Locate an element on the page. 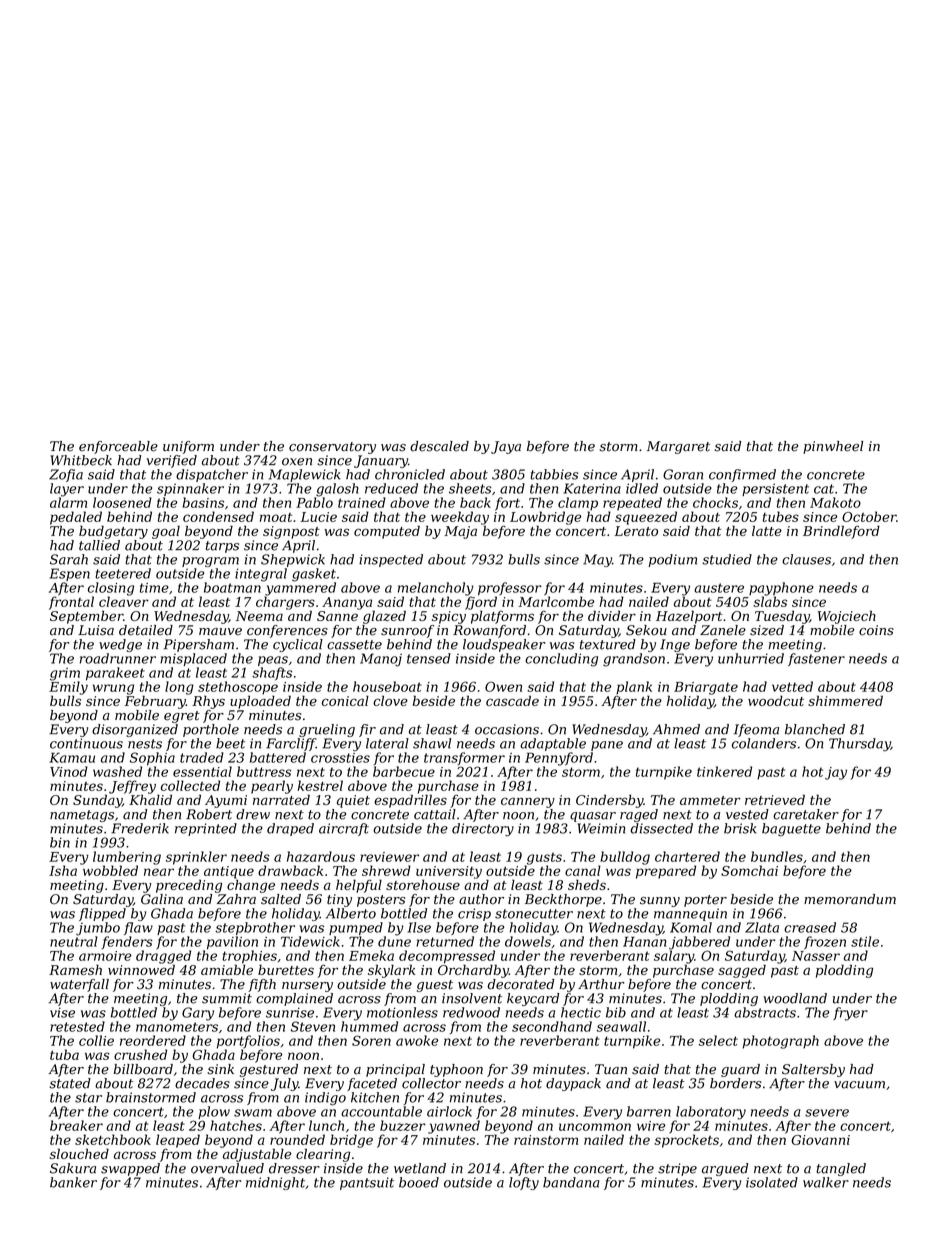 The image size is (952, 1233). reprinted is located at coordinates (206, 829).
